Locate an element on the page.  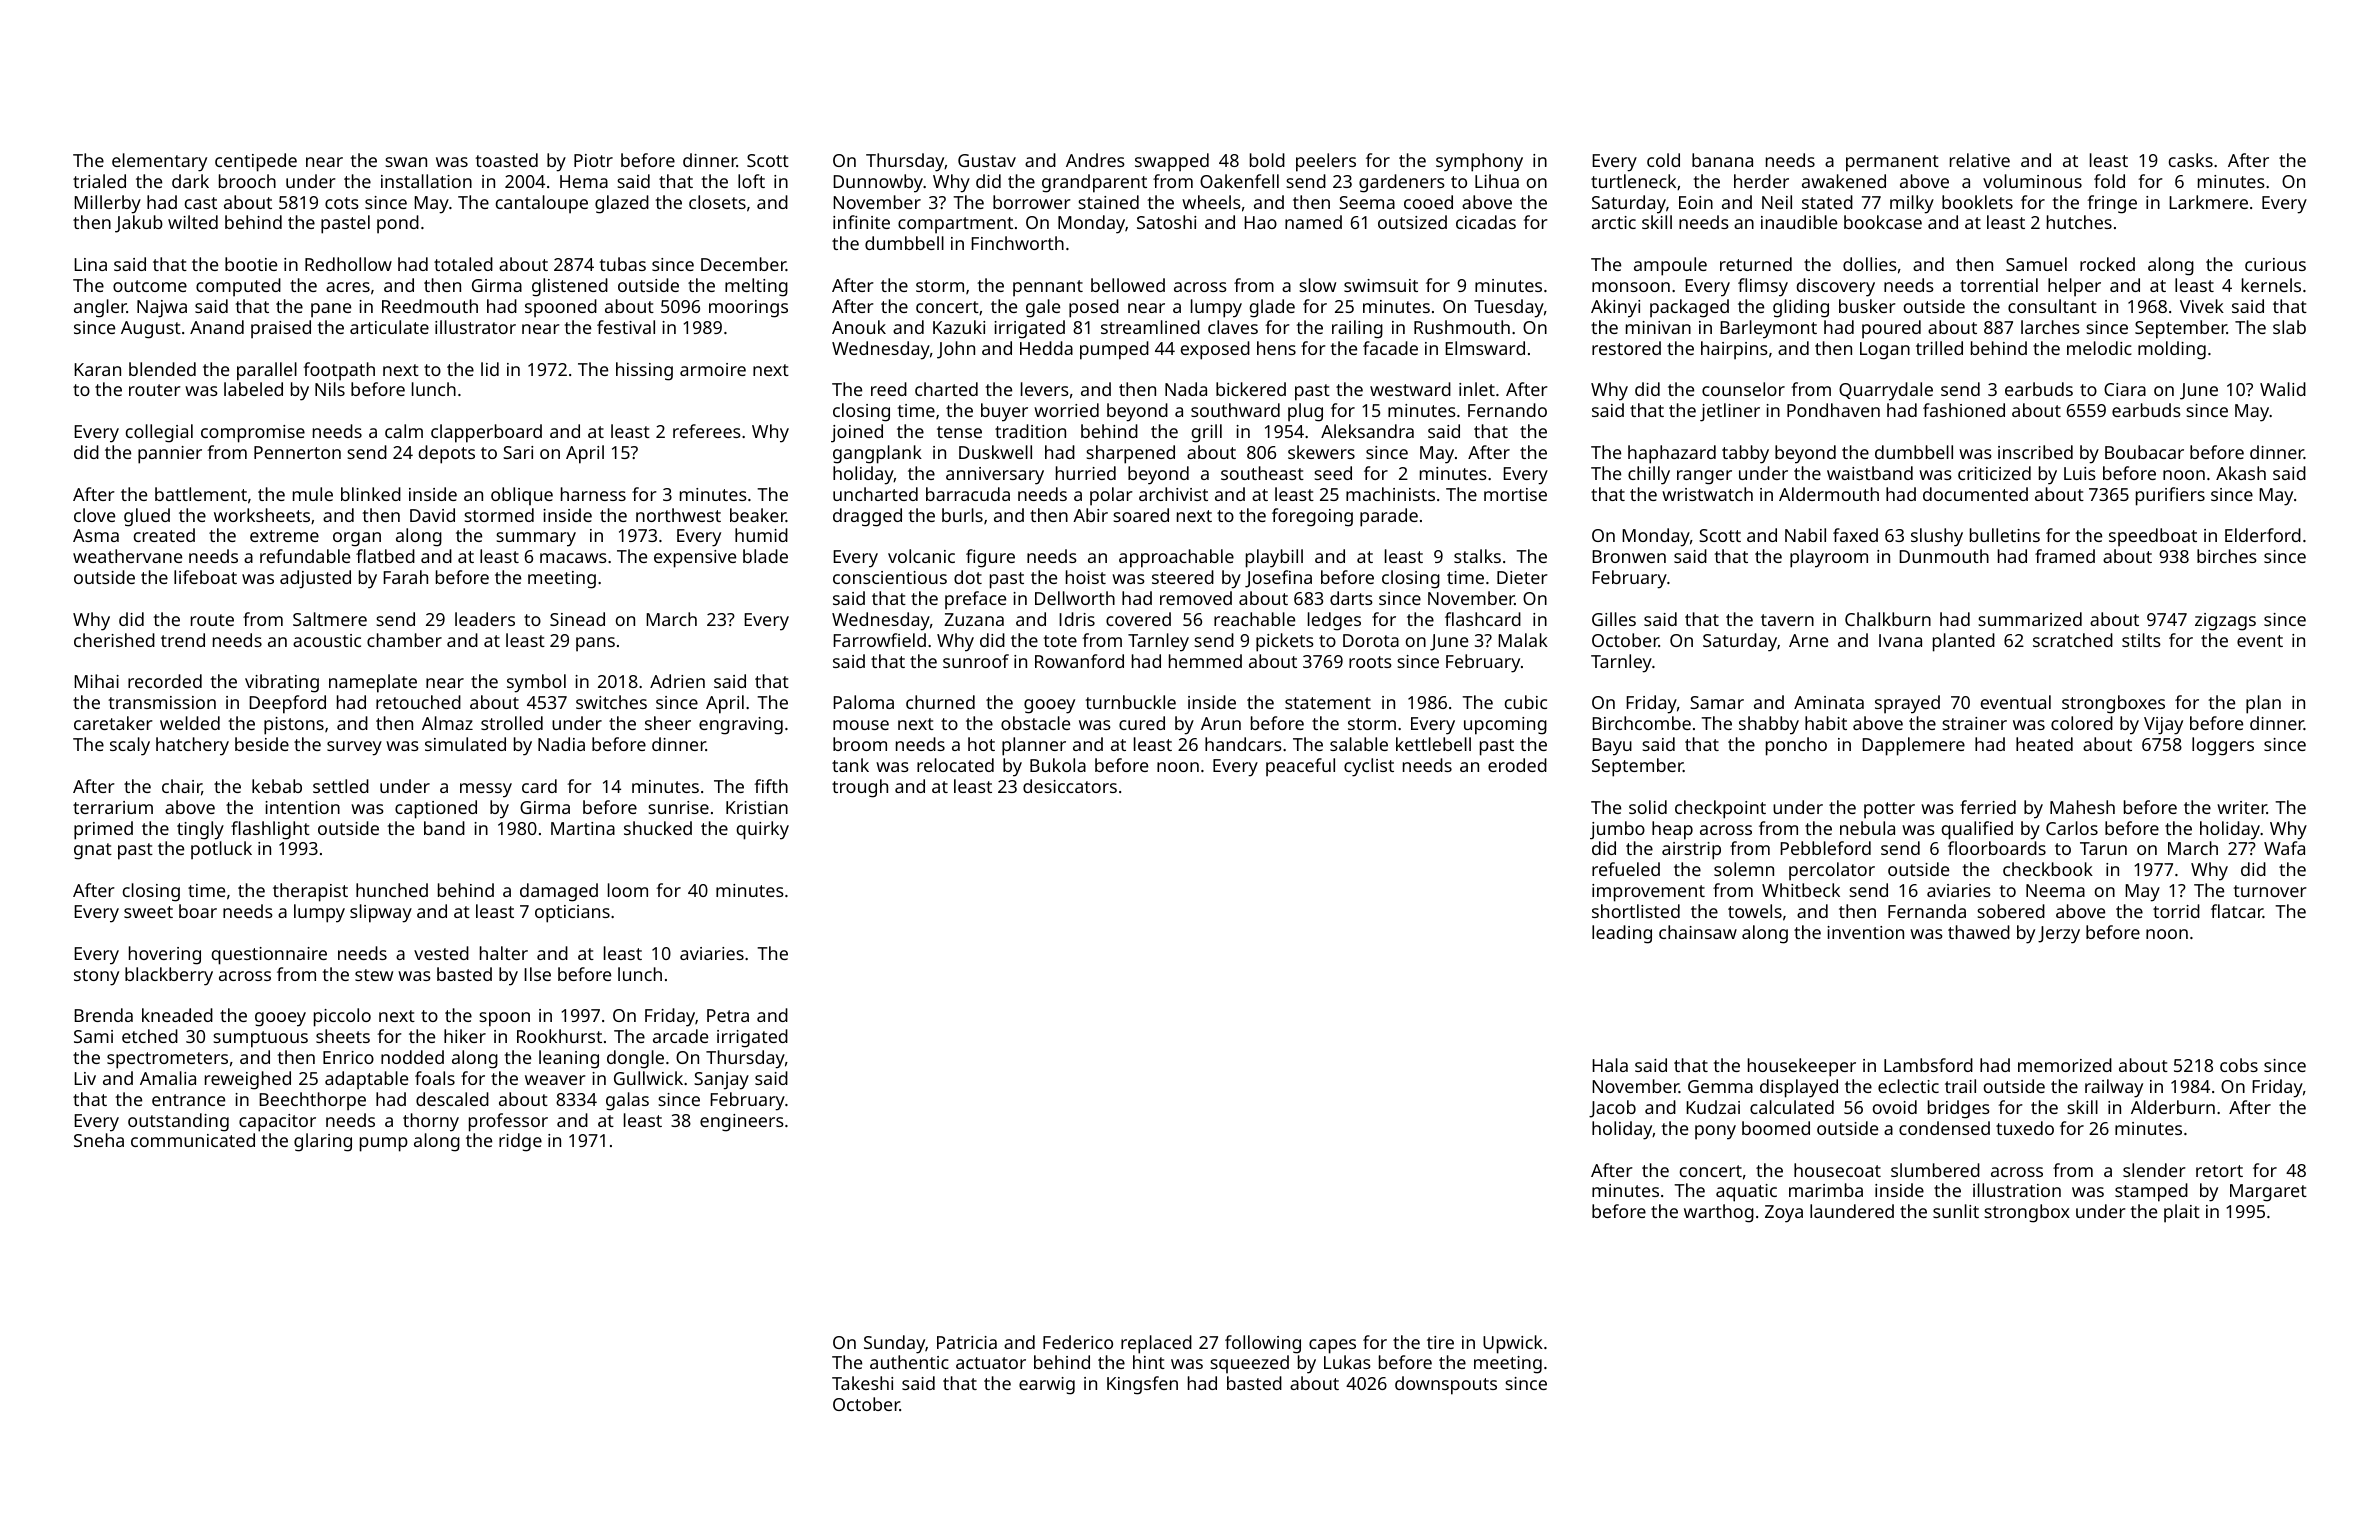
reachable is located at coordinates (1254, 619).
